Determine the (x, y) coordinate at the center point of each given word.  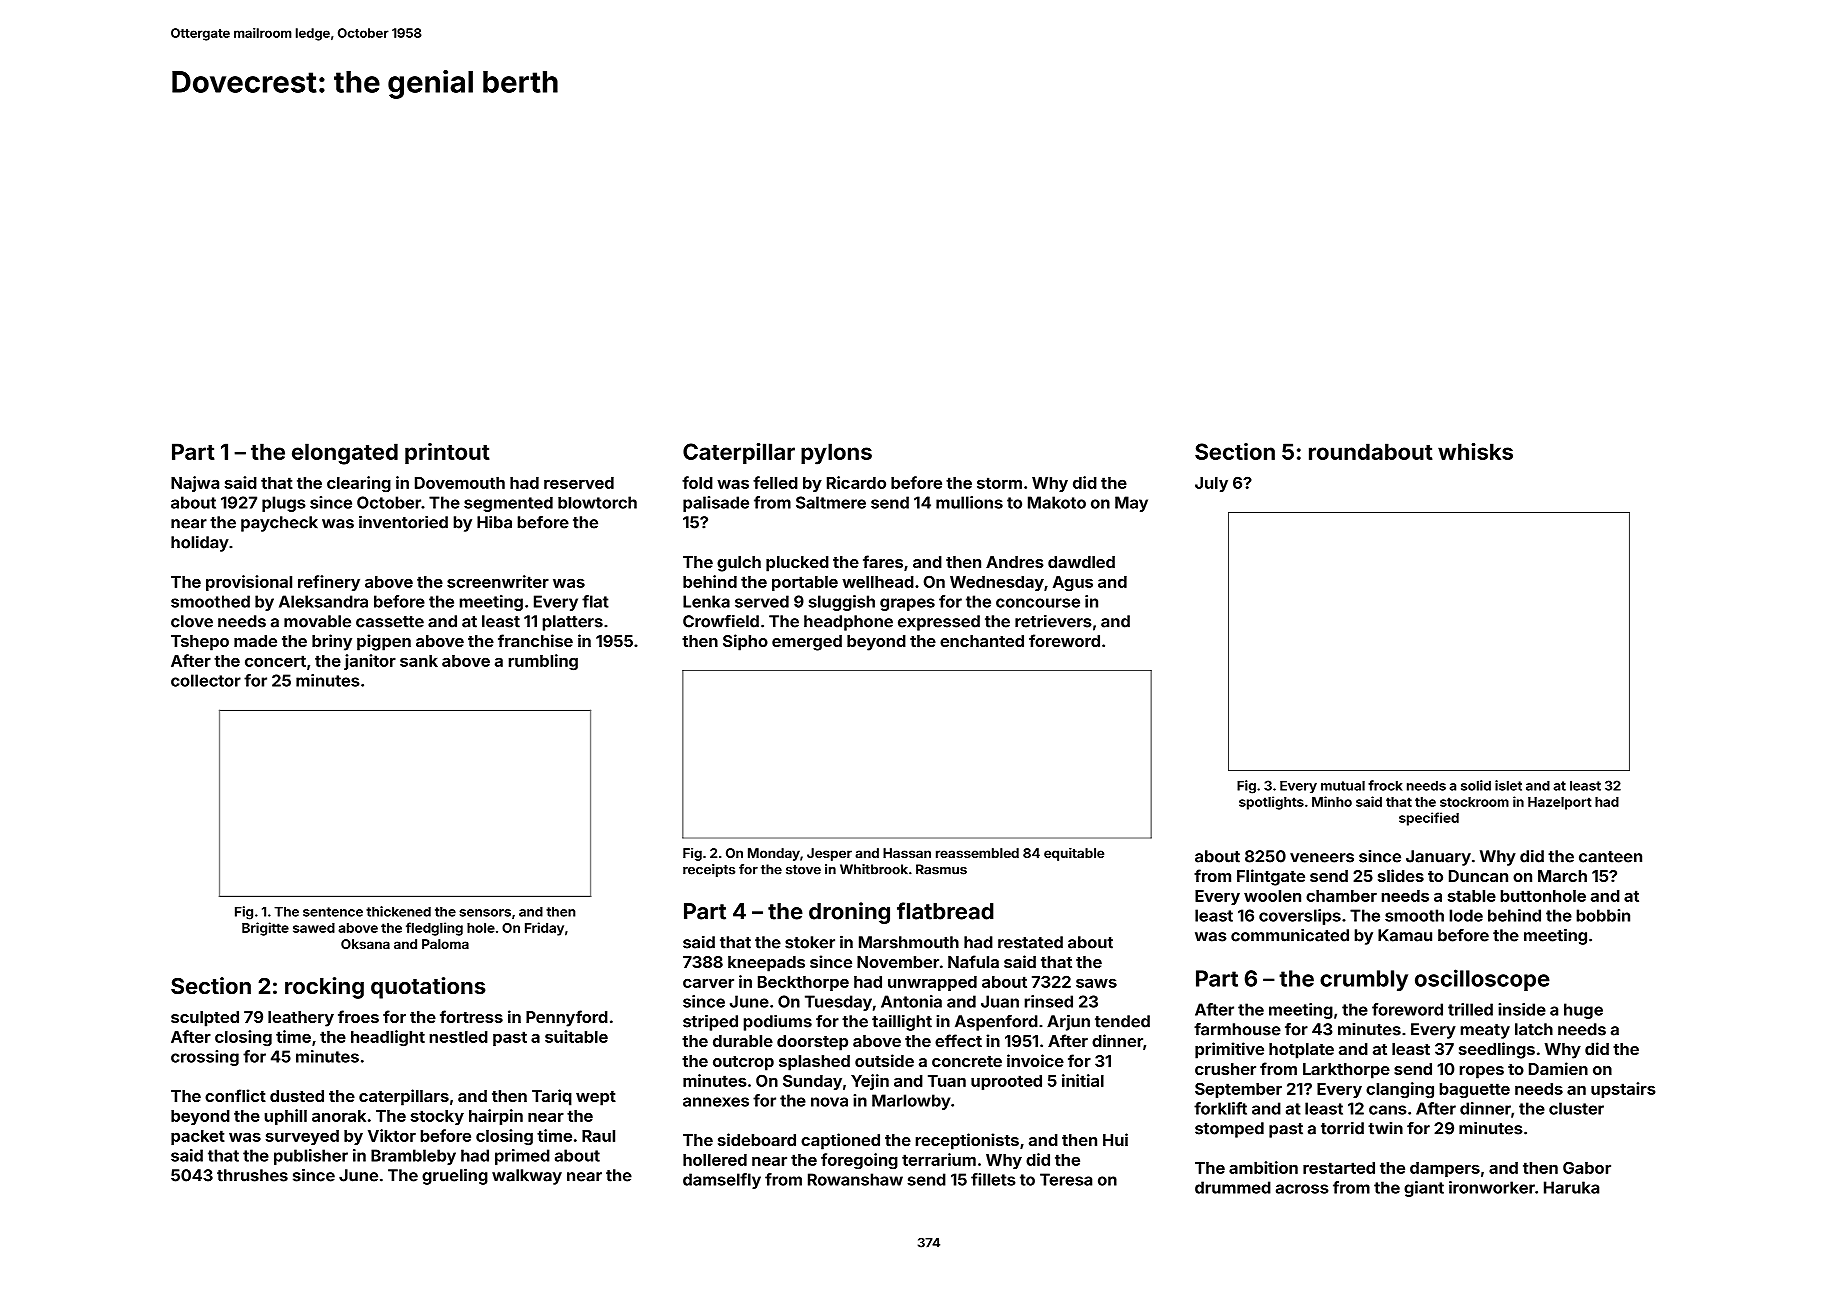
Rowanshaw (855, 1179)
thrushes (252, 1175)
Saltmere (831, 502)
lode (1466, 915)
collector (206, 680)
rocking (324, 988)
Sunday (812, 1082)
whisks (1475, 451)
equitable (1074, 854)
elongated (345, 454)
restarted (1339, 1168)
